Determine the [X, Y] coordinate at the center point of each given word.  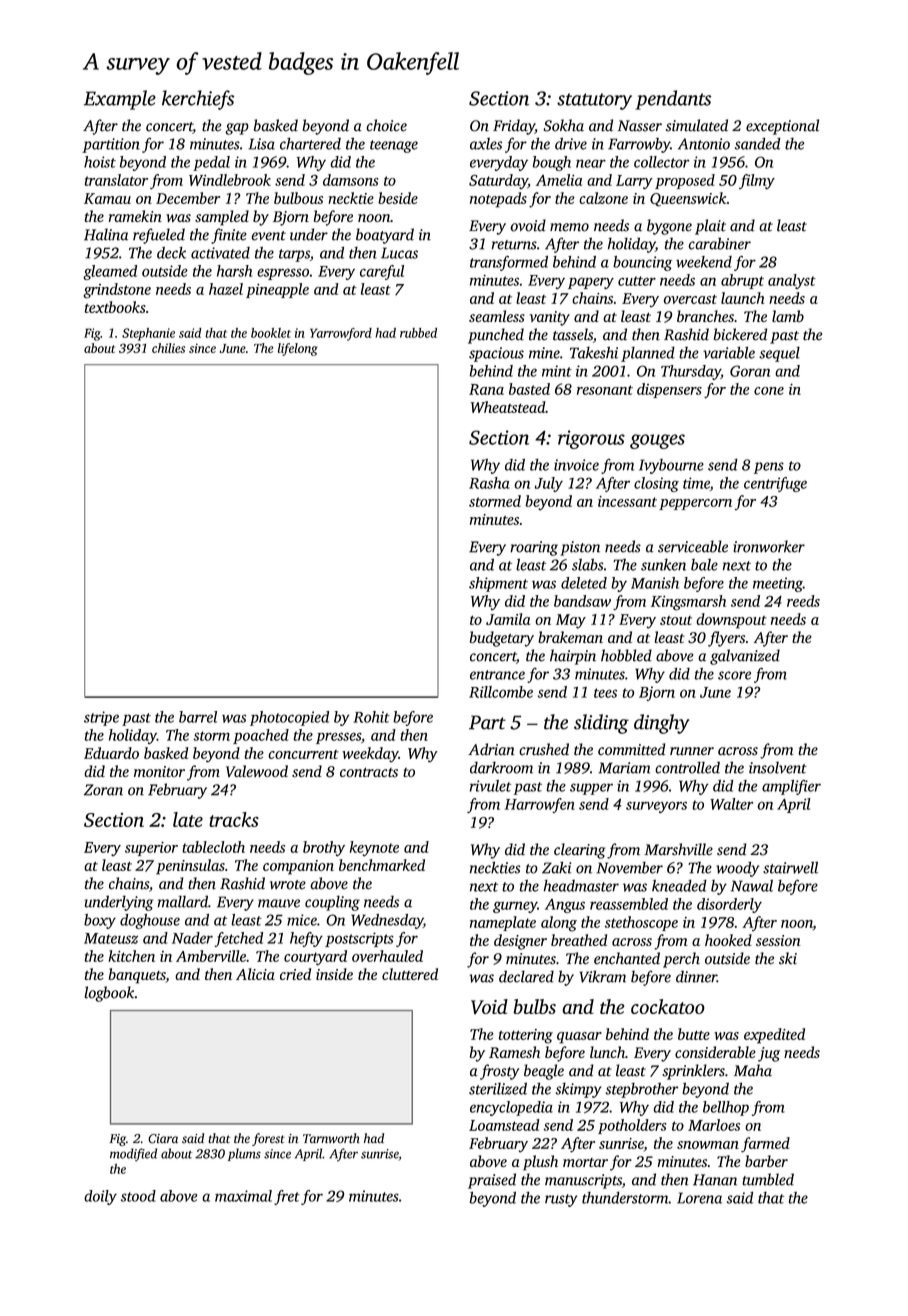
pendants [673, 100]
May [571, 621]
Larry [634, 182]
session [778, 940]
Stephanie [148, 334]
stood [138, 1196]
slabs [587, 564]
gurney [515, 907]
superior [151, 849]
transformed [509, 263]
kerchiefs [198, 100]
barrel [198, 717]
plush [540, 1163]
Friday [514, 127]
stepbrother [642, 1090]
